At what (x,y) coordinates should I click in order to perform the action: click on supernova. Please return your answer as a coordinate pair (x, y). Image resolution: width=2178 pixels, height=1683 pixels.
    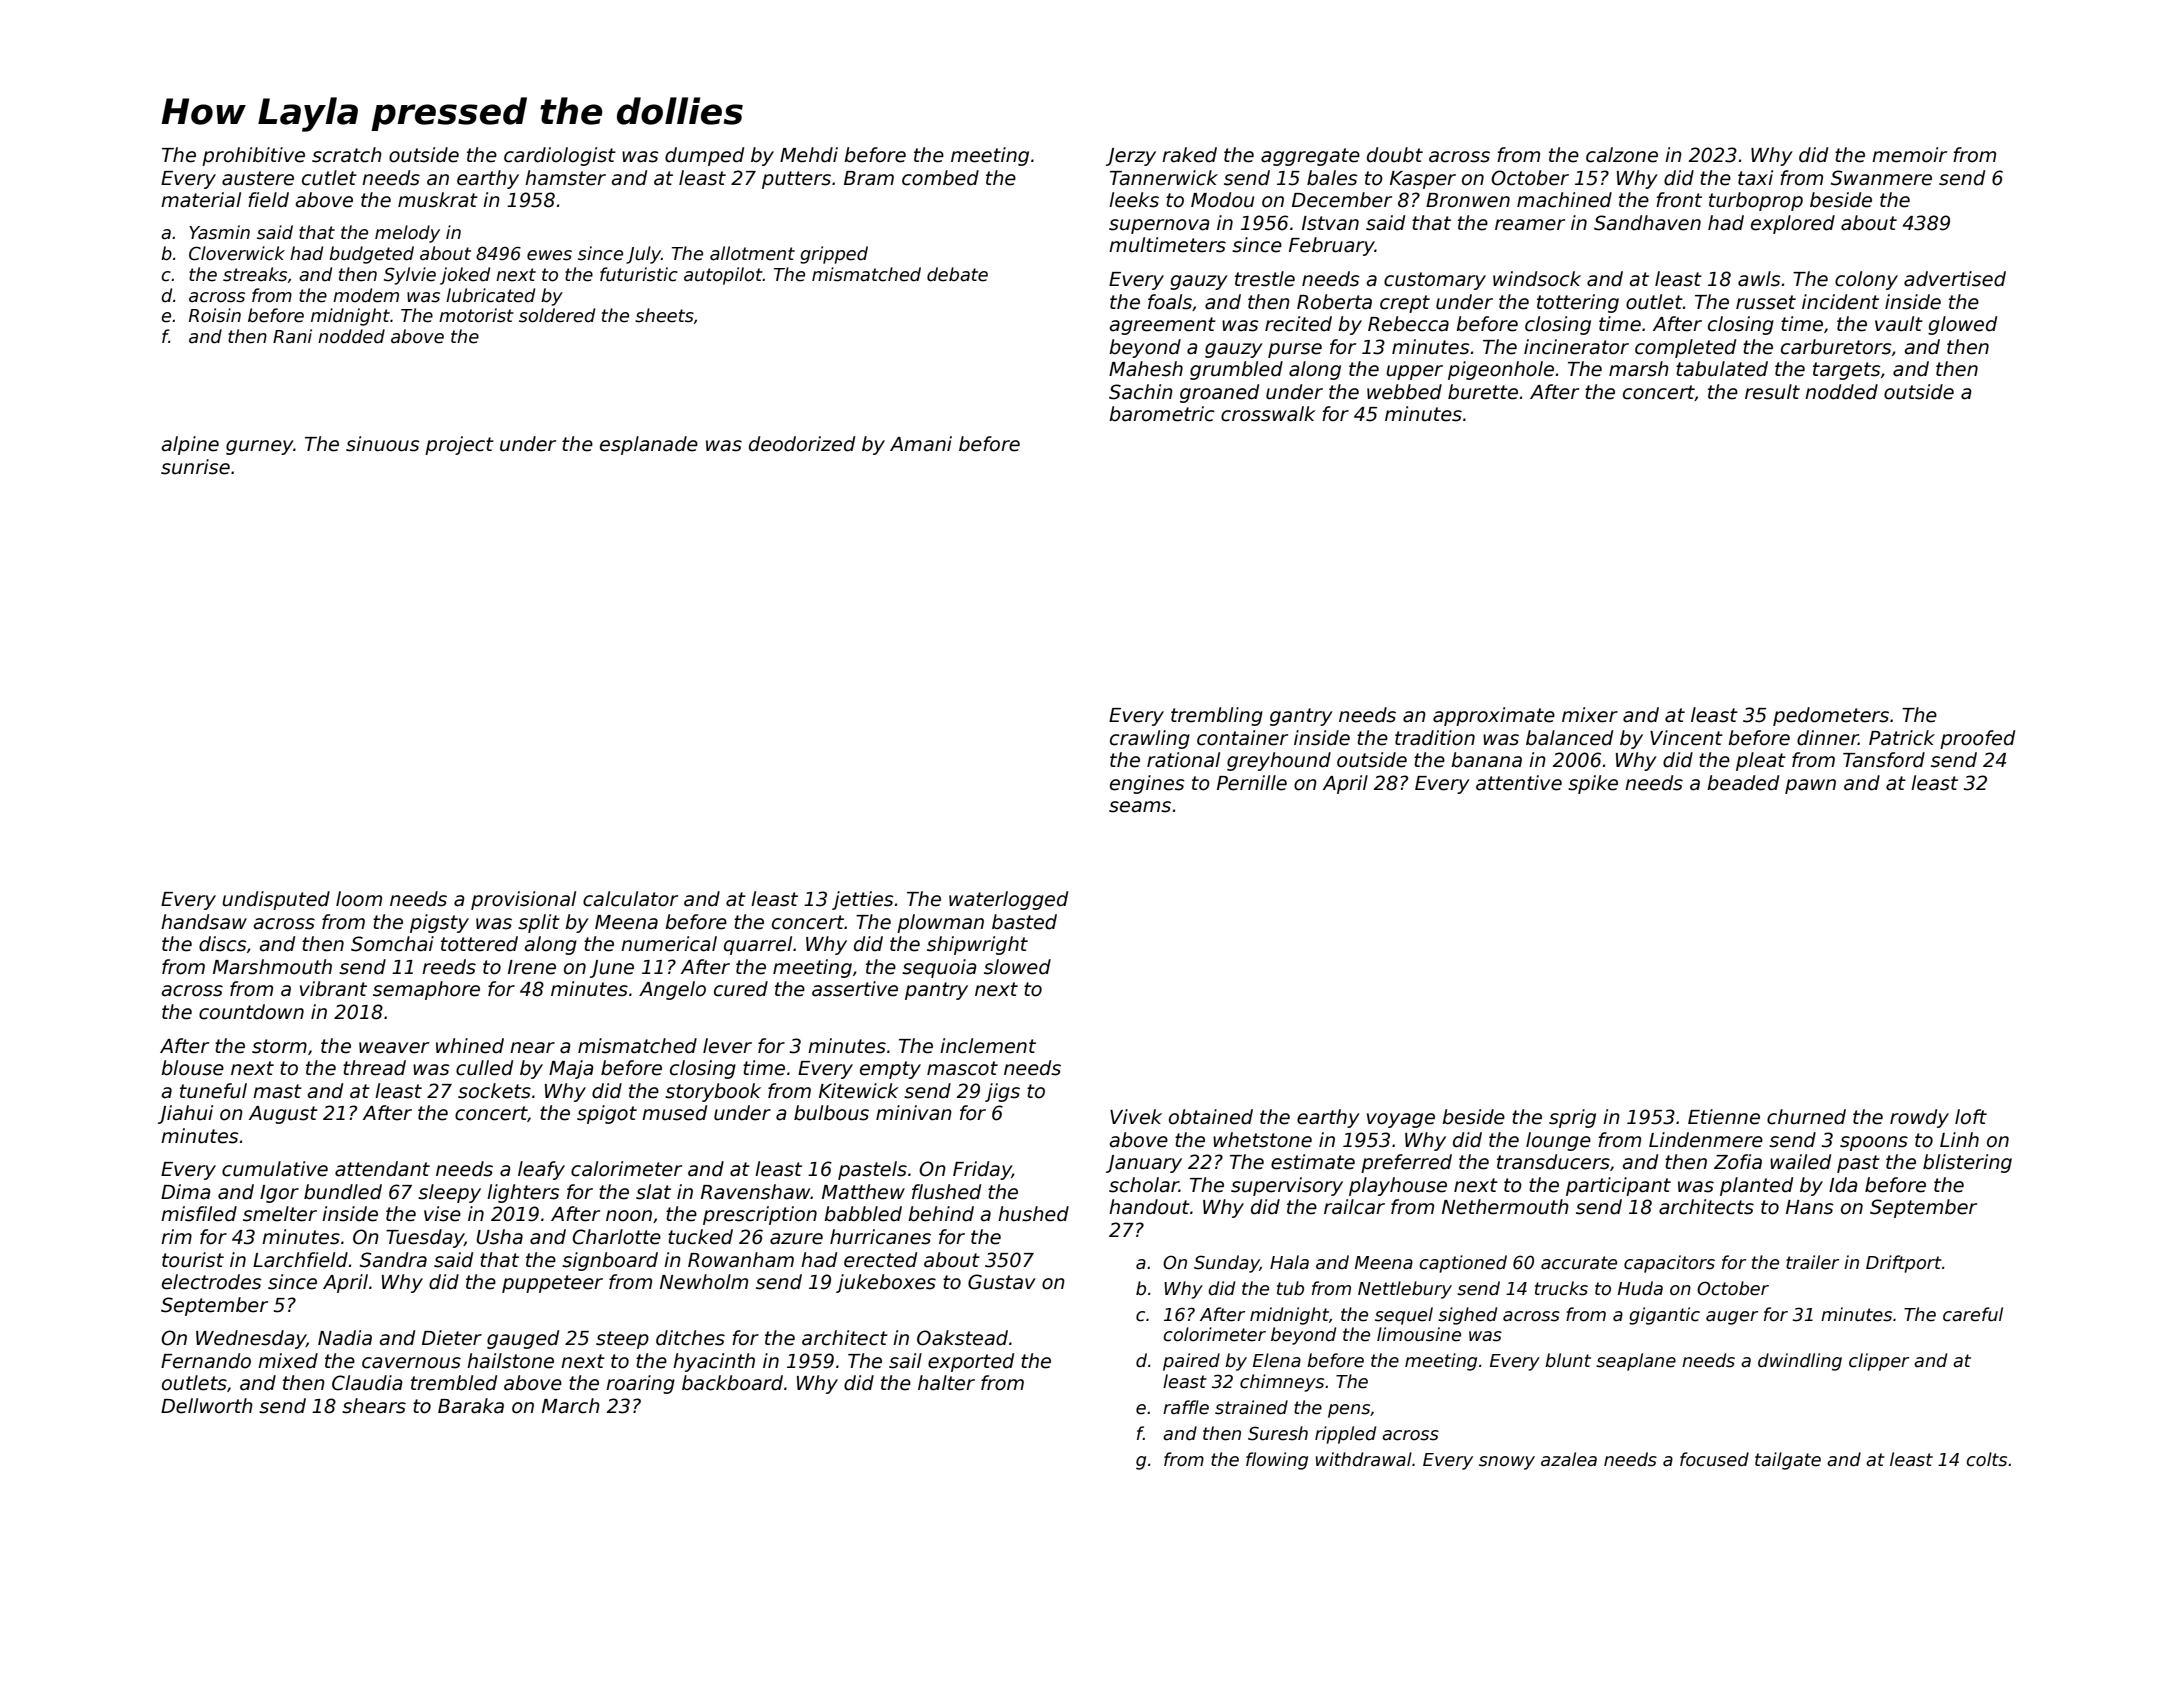
    Looking at the image, I should click on (1159, 226).
